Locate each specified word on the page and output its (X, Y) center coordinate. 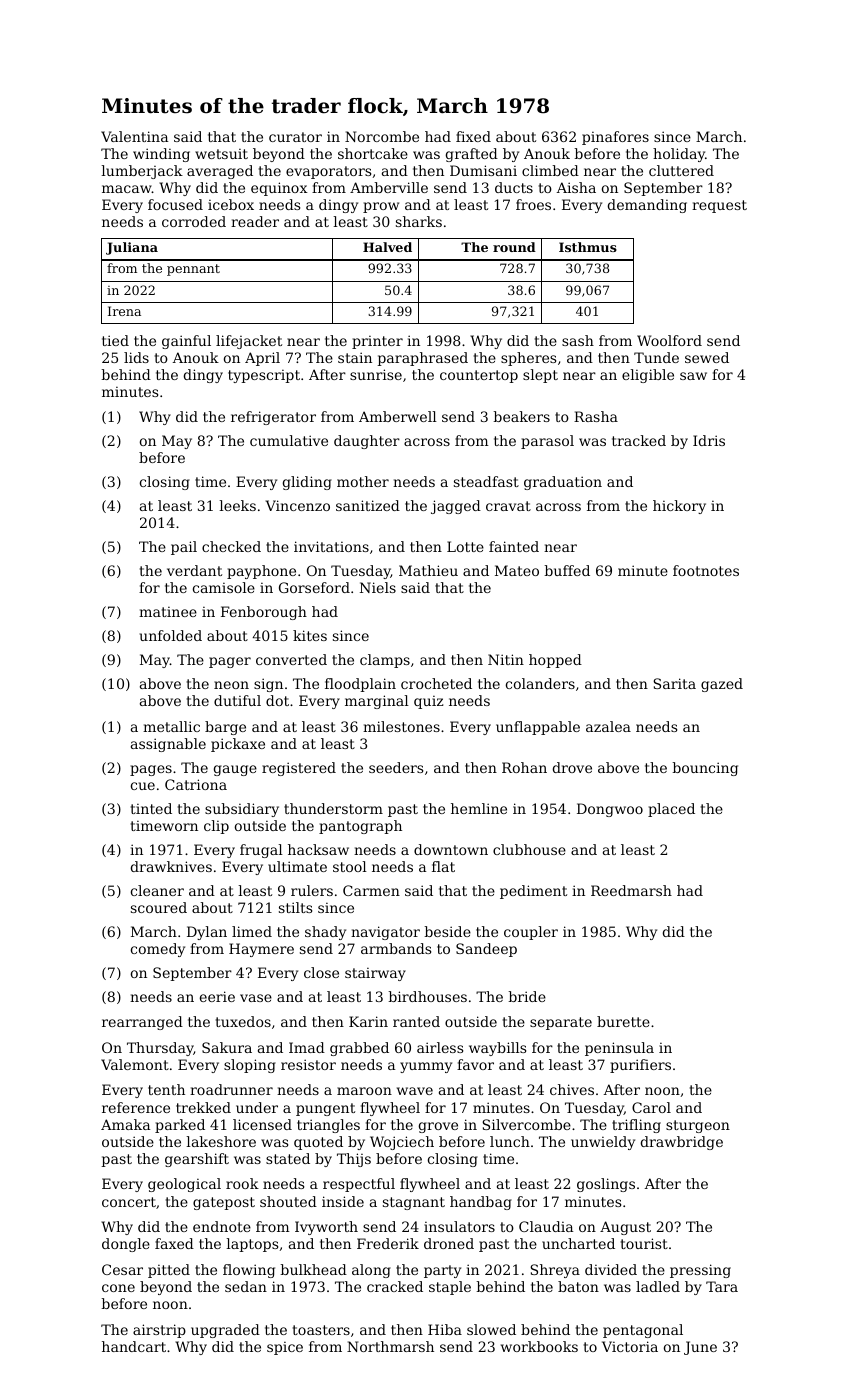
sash (578, 340)
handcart (134, 1346)
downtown (451, 849)
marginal (377, 702)
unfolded (171, 635)
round (514, 247)
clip (216, 827)
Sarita (674, 683)
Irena (124, 311)
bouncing (705, 769)
